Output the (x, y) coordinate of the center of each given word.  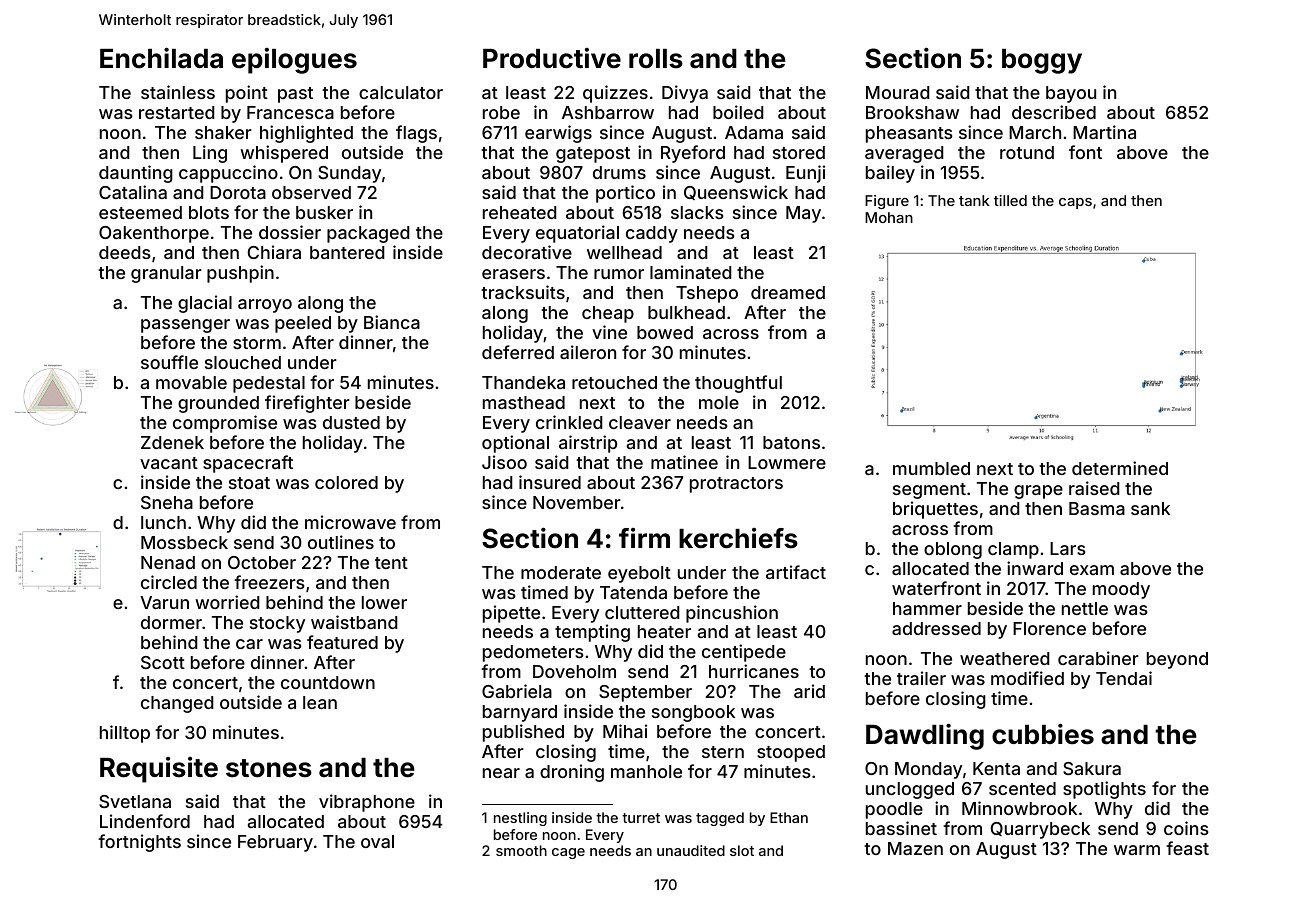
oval (377, 841)
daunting (136, 174)
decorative (527, 252)
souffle (169, 362)
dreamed (788, 292)
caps (1075, 203)
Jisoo (504, 462)
